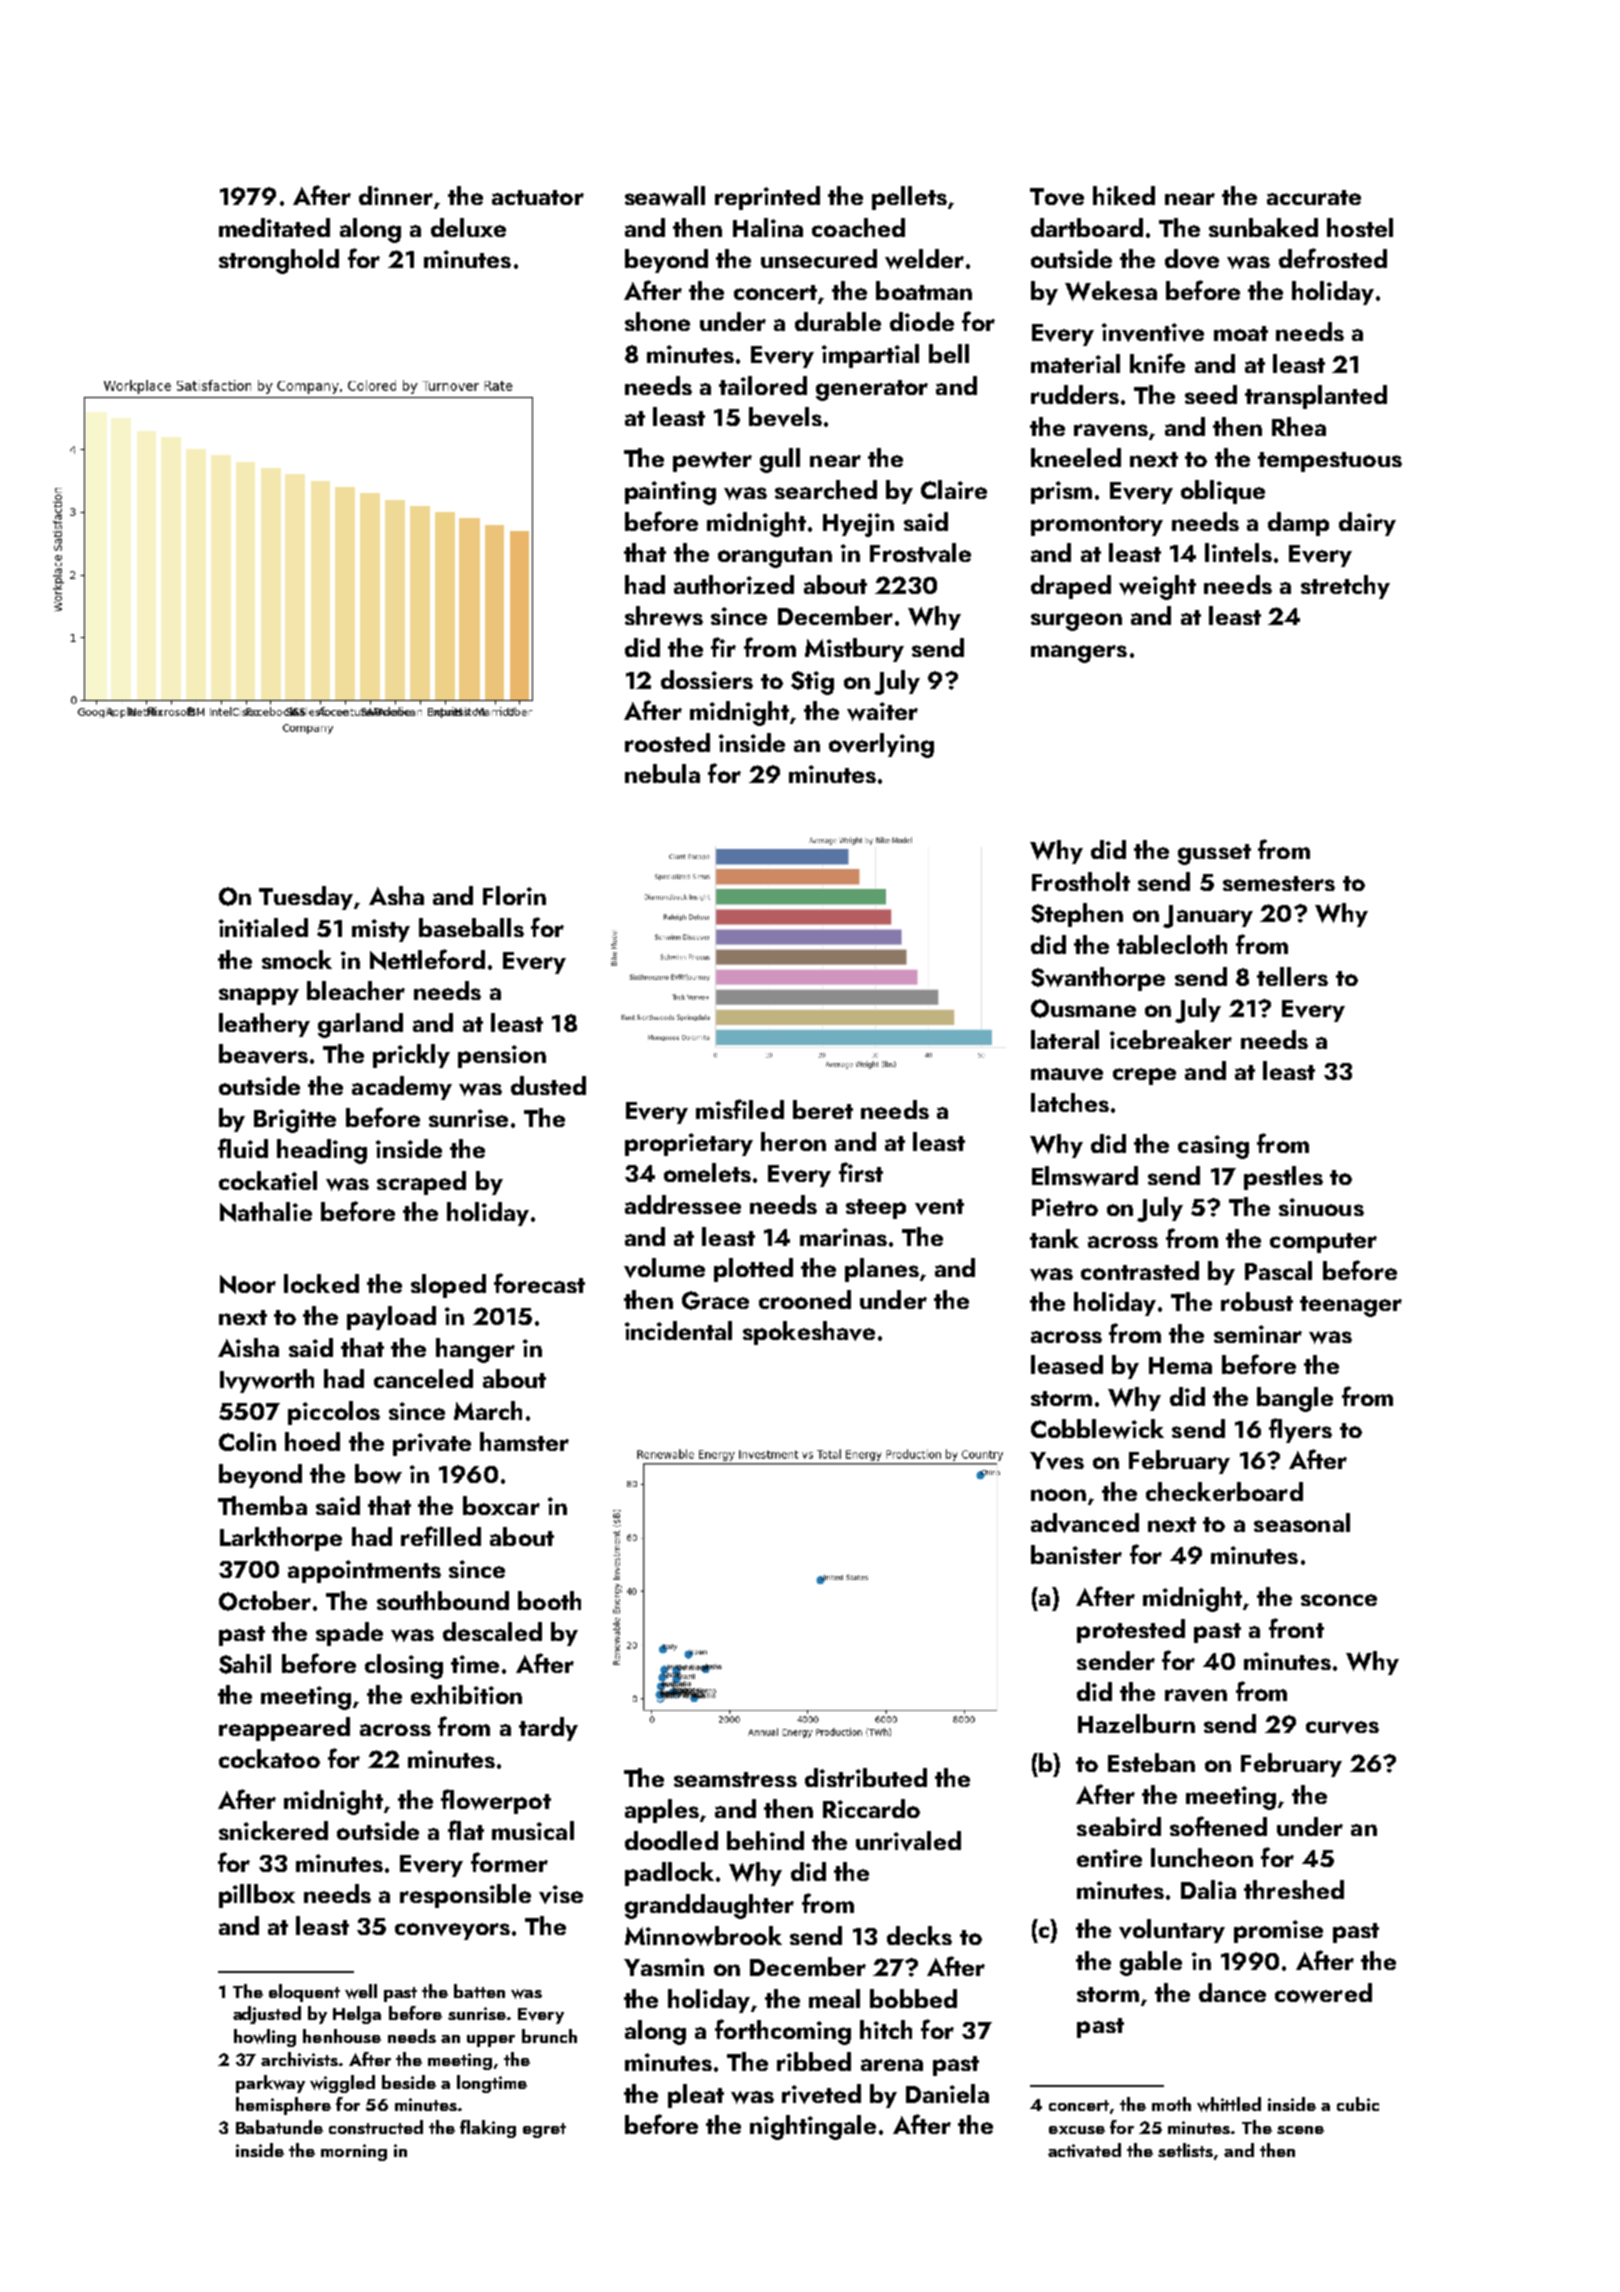  What do you see at coordinates (502, 1056) in the screenshot?
I see `pension` at bounding box center [502, 1056].
